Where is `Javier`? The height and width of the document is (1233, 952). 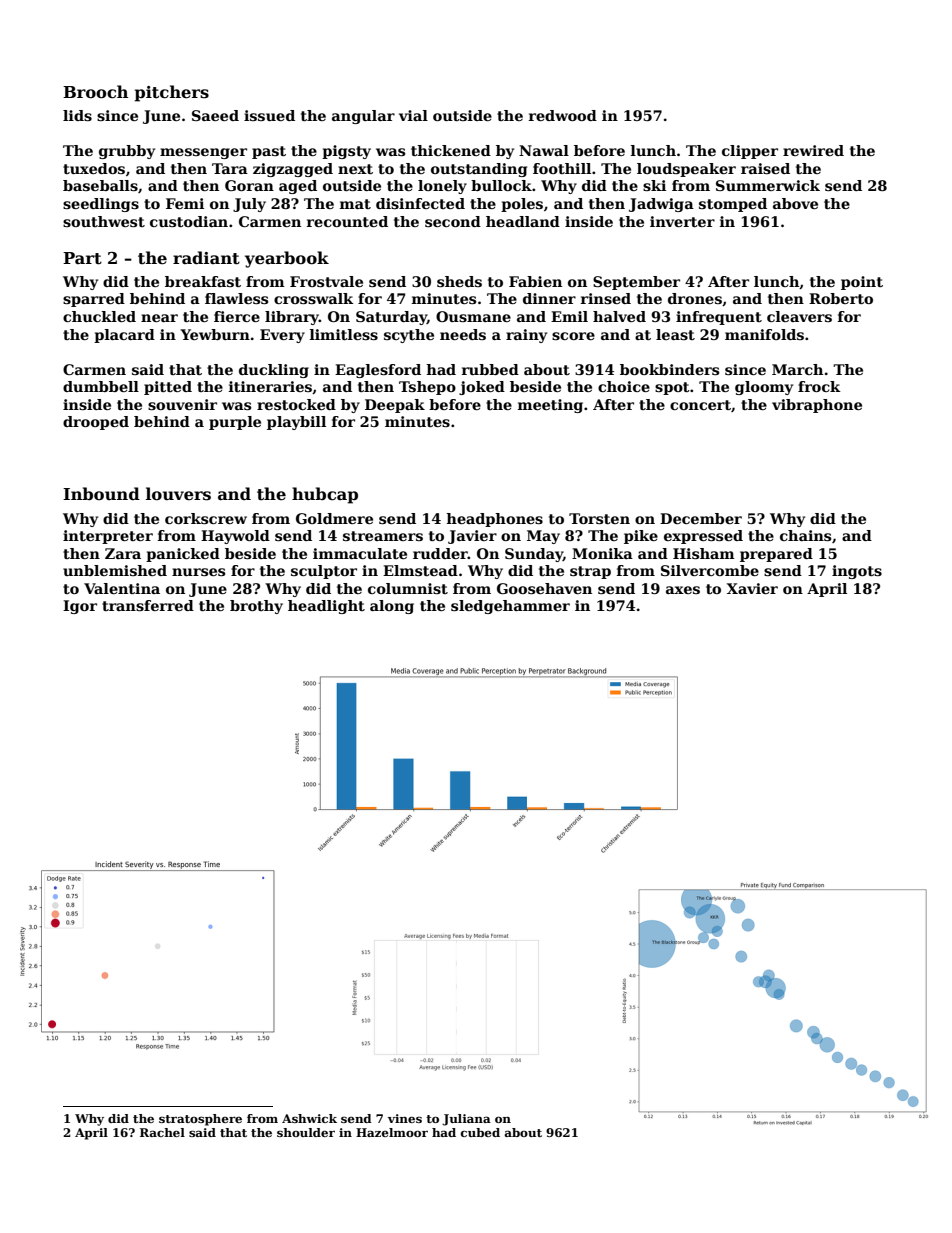
Javier is located at coordinates (472, 537).
